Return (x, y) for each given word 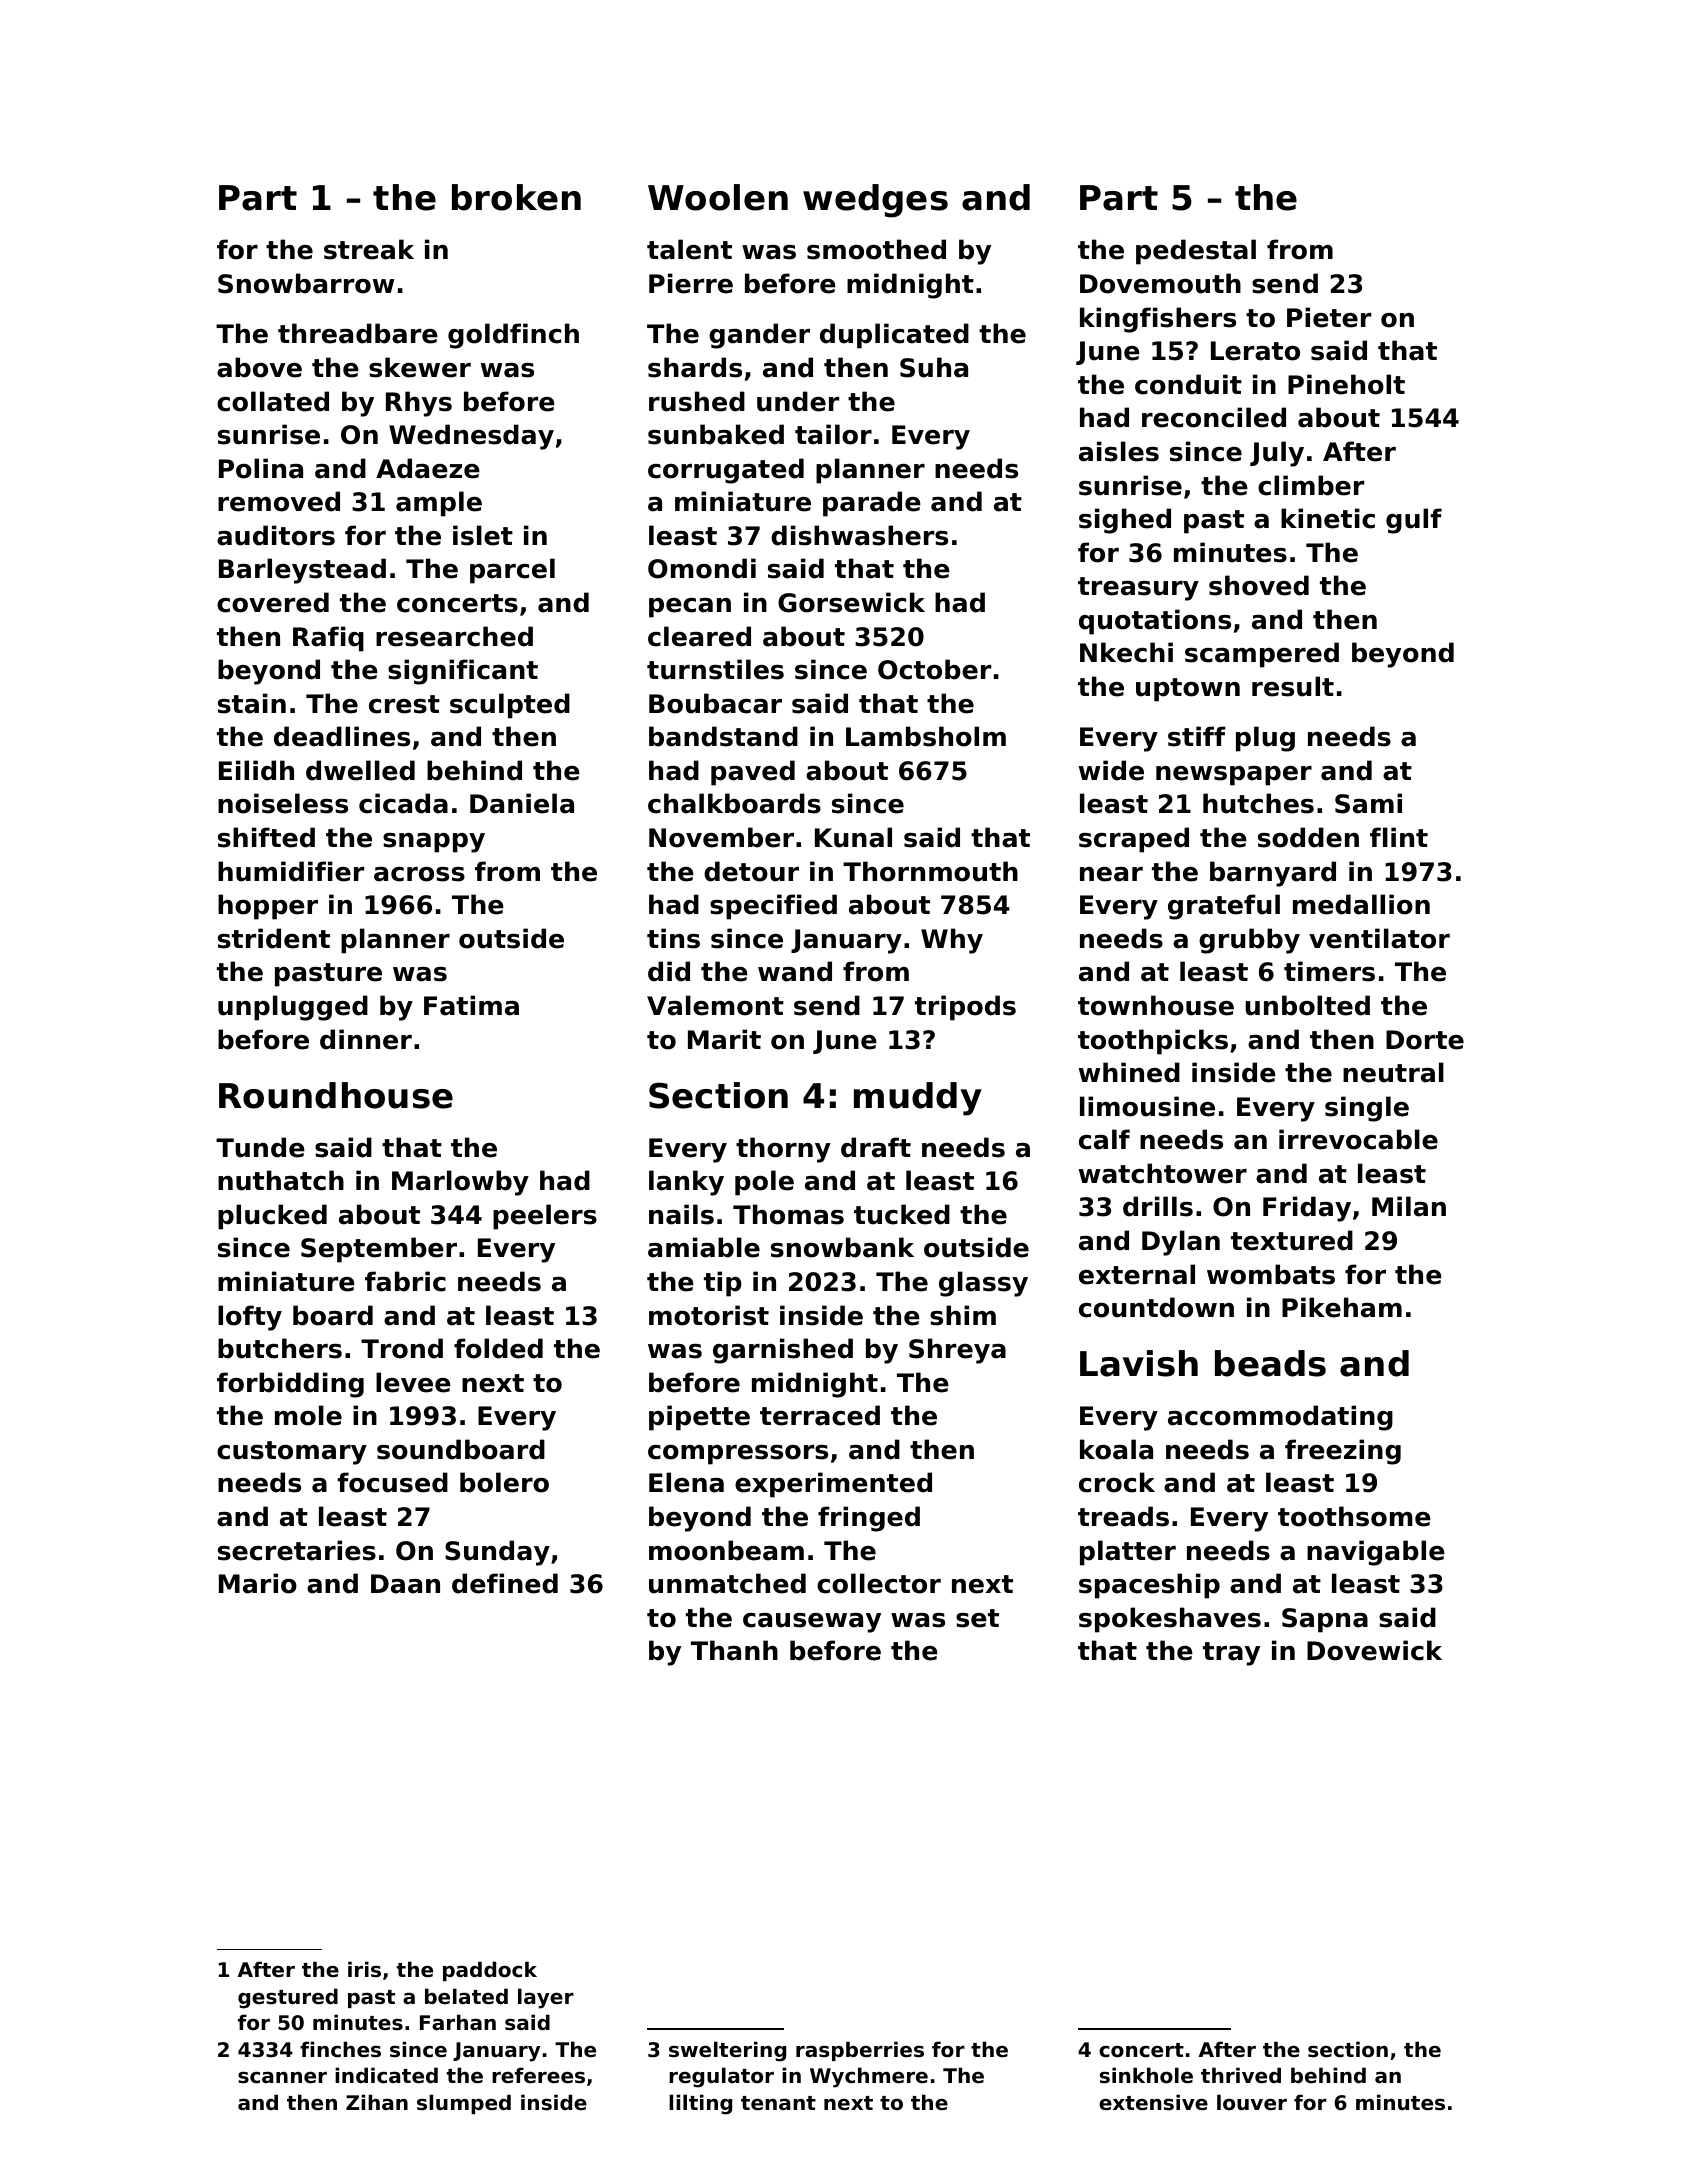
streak (369, 249)
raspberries (860, 2051)
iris (364, 1969)
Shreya (957, 1351)
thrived (1241, 2075)
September (379, 1250)
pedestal (1196, 252)
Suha (934, 367)
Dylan (1181, 1243)
